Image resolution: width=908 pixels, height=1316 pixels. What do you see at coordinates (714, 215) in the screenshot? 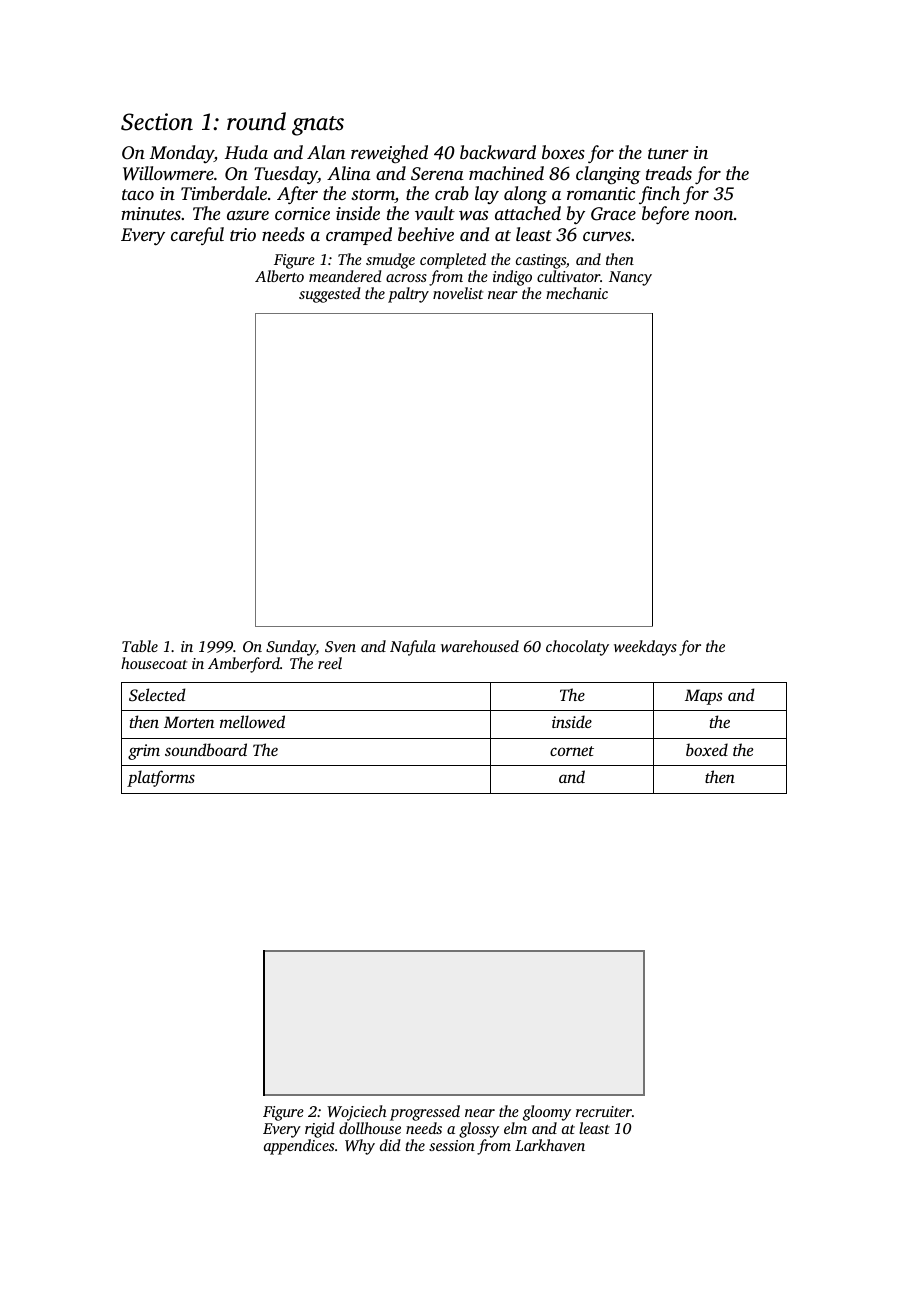
I see `noon` at bounding box center [714, 215].
